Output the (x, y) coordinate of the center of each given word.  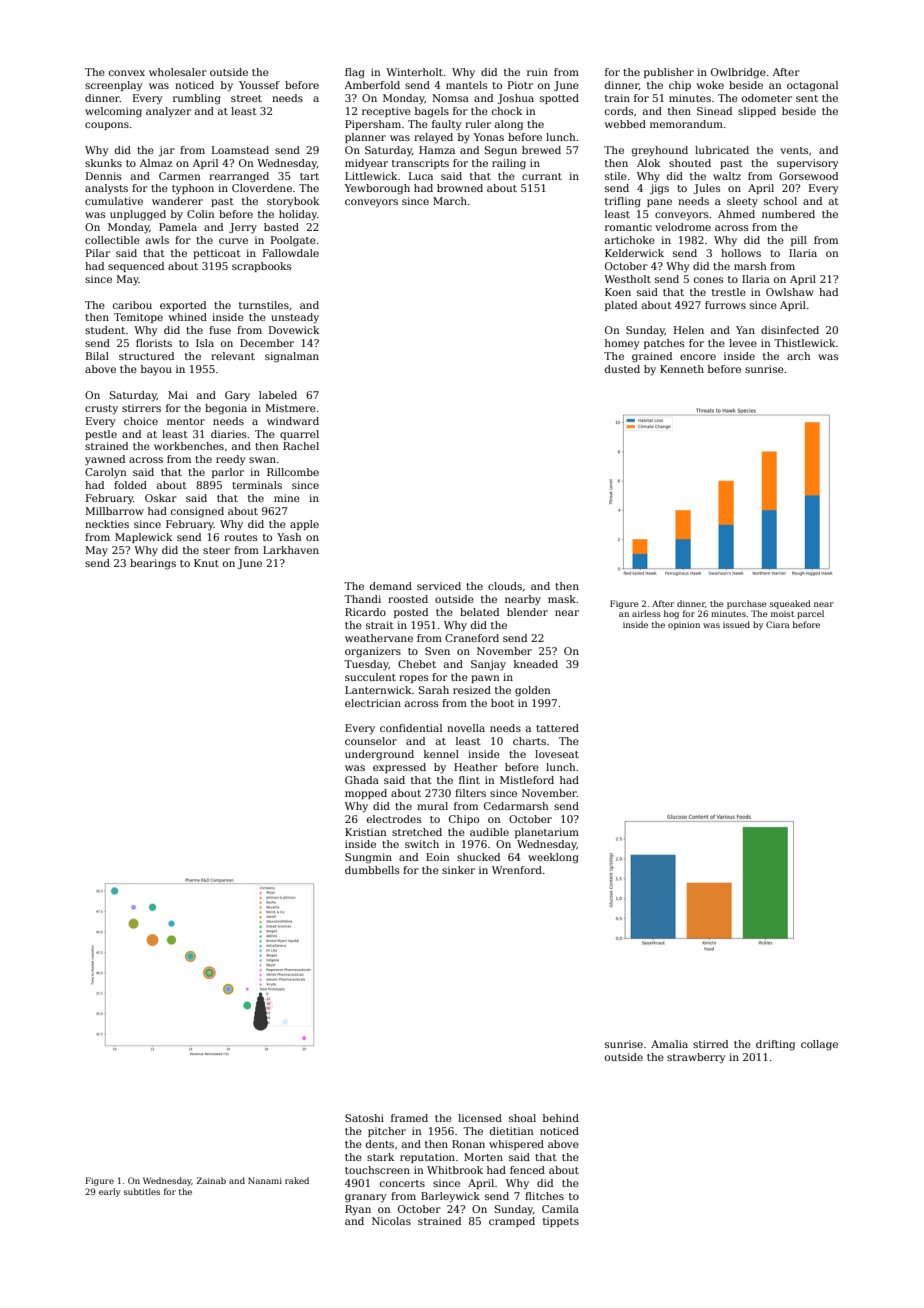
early (109, 1192)
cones (708, 280)
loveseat (557, 754)
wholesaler (178, 72)
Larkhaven (291, 550)
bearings (153, 564)
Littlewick (371, 176)
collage (819, 1045)
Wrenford (517, 870)
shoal (522, 1118)
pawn (485, 679)
